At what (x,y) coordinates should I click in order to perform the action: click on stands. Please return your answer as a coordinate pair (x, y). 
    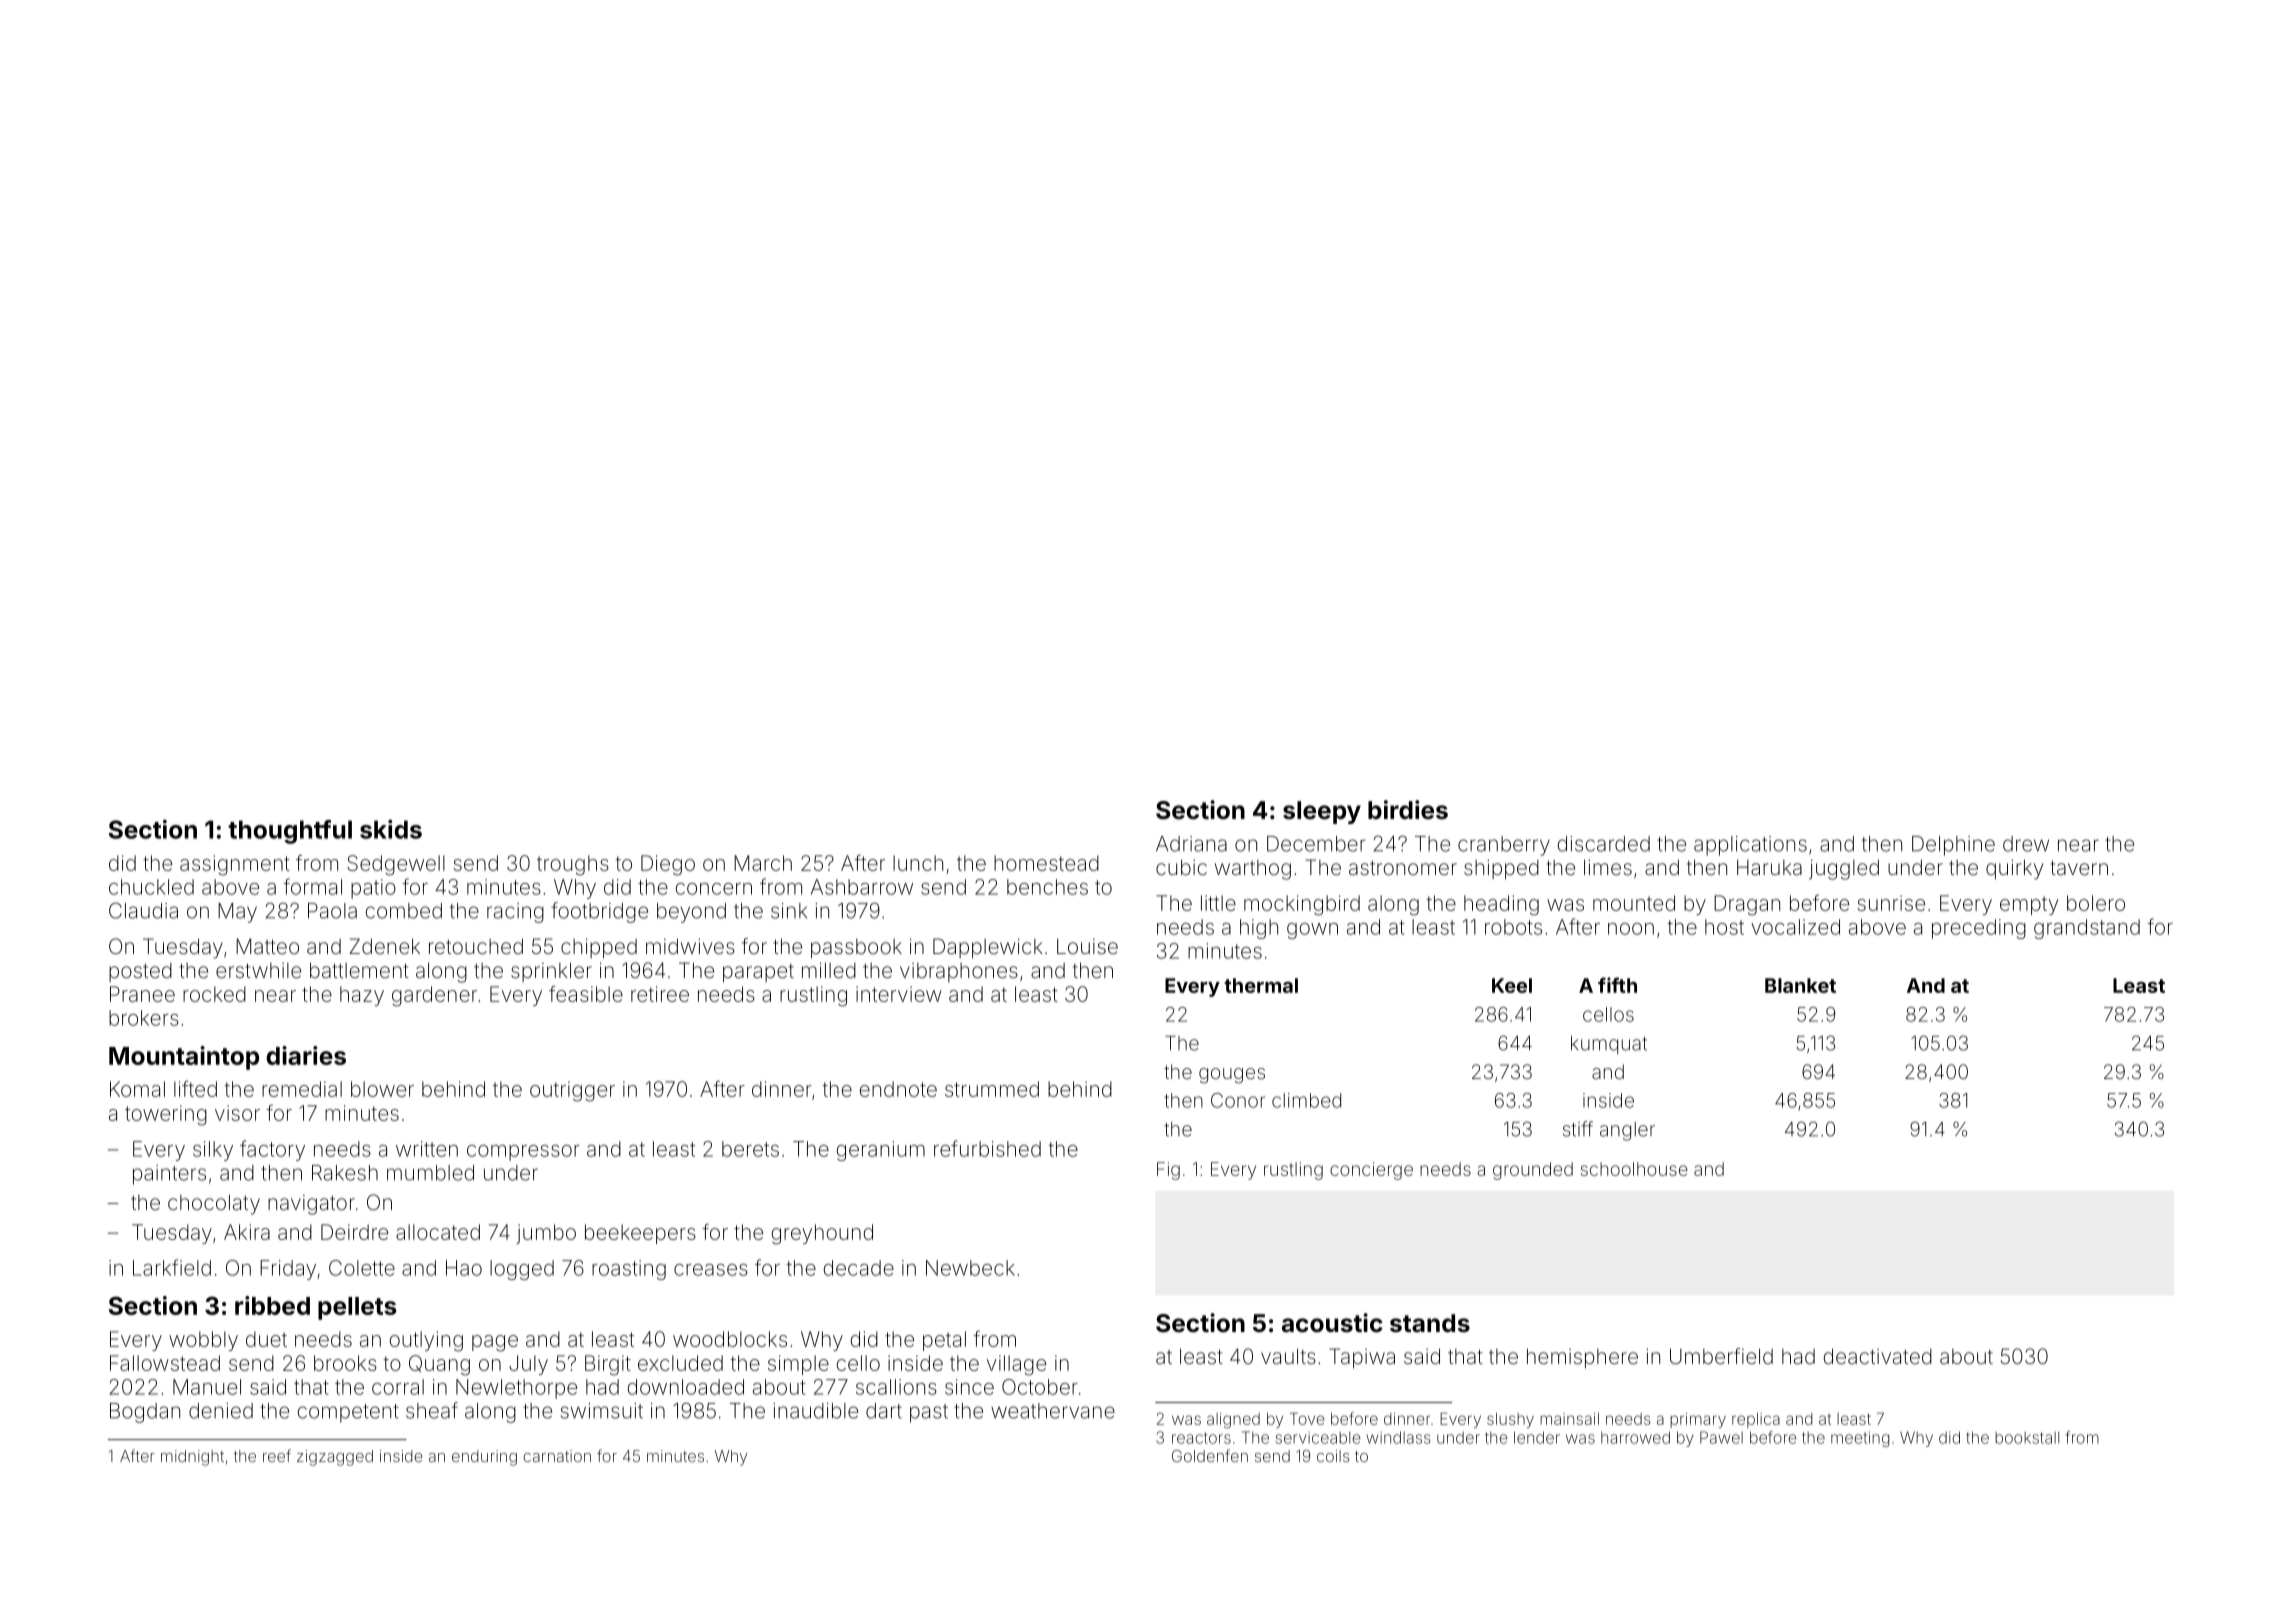
    Looking at the image, I should click on (1430, 1323).
